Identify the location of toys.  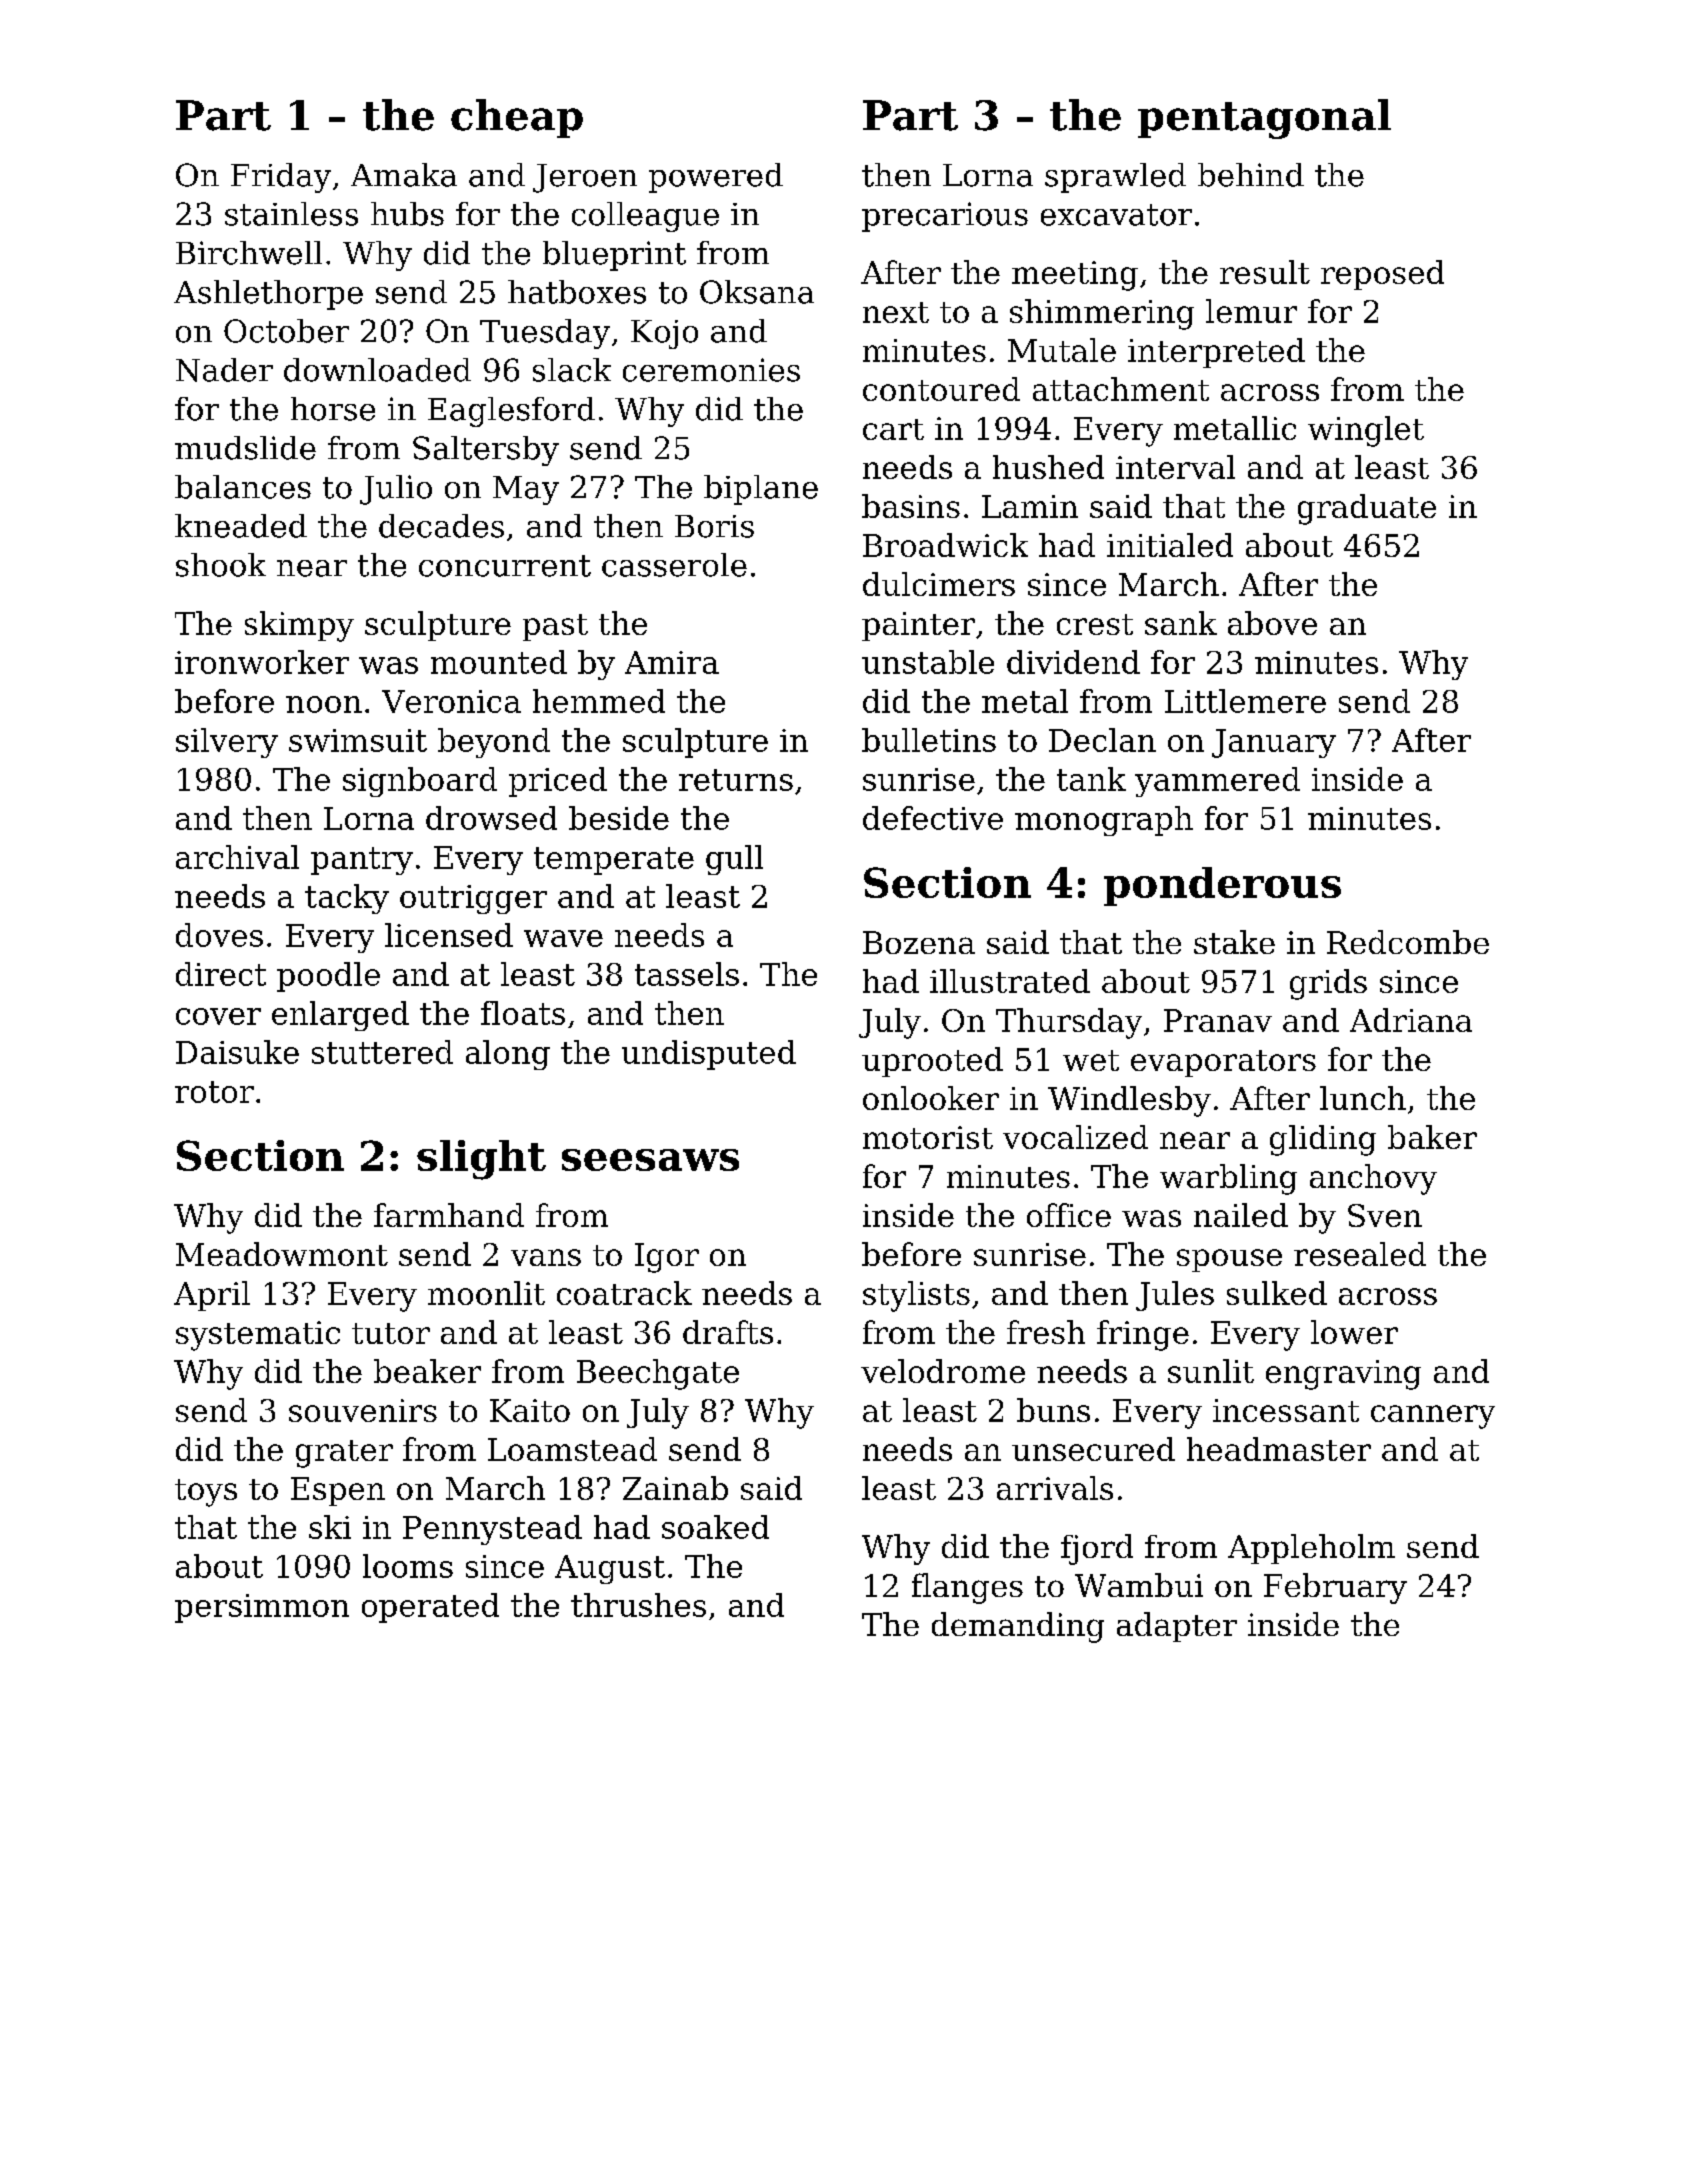
(206, 1493).
